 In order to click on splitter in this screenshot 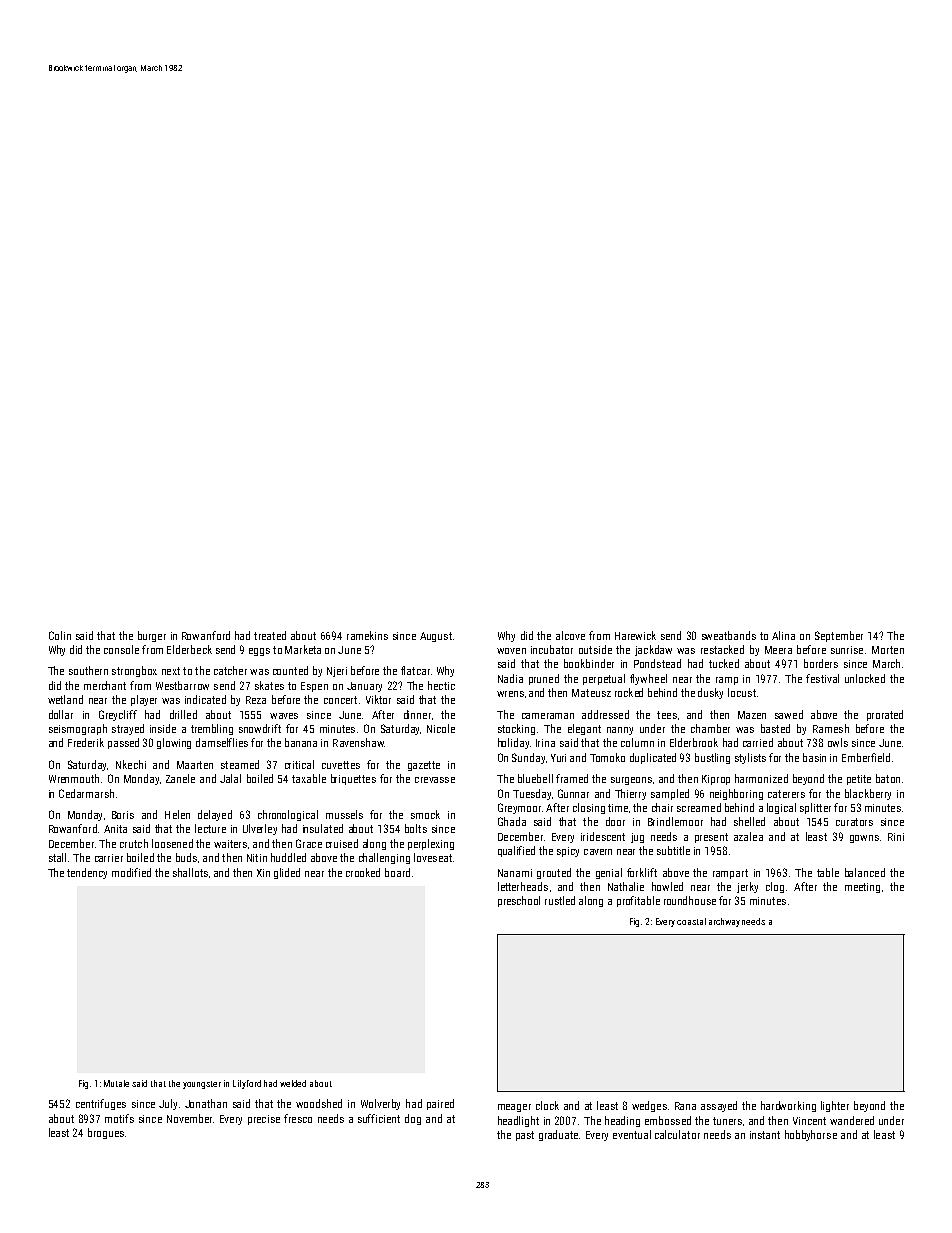, I will do `click(815, 808)`.
